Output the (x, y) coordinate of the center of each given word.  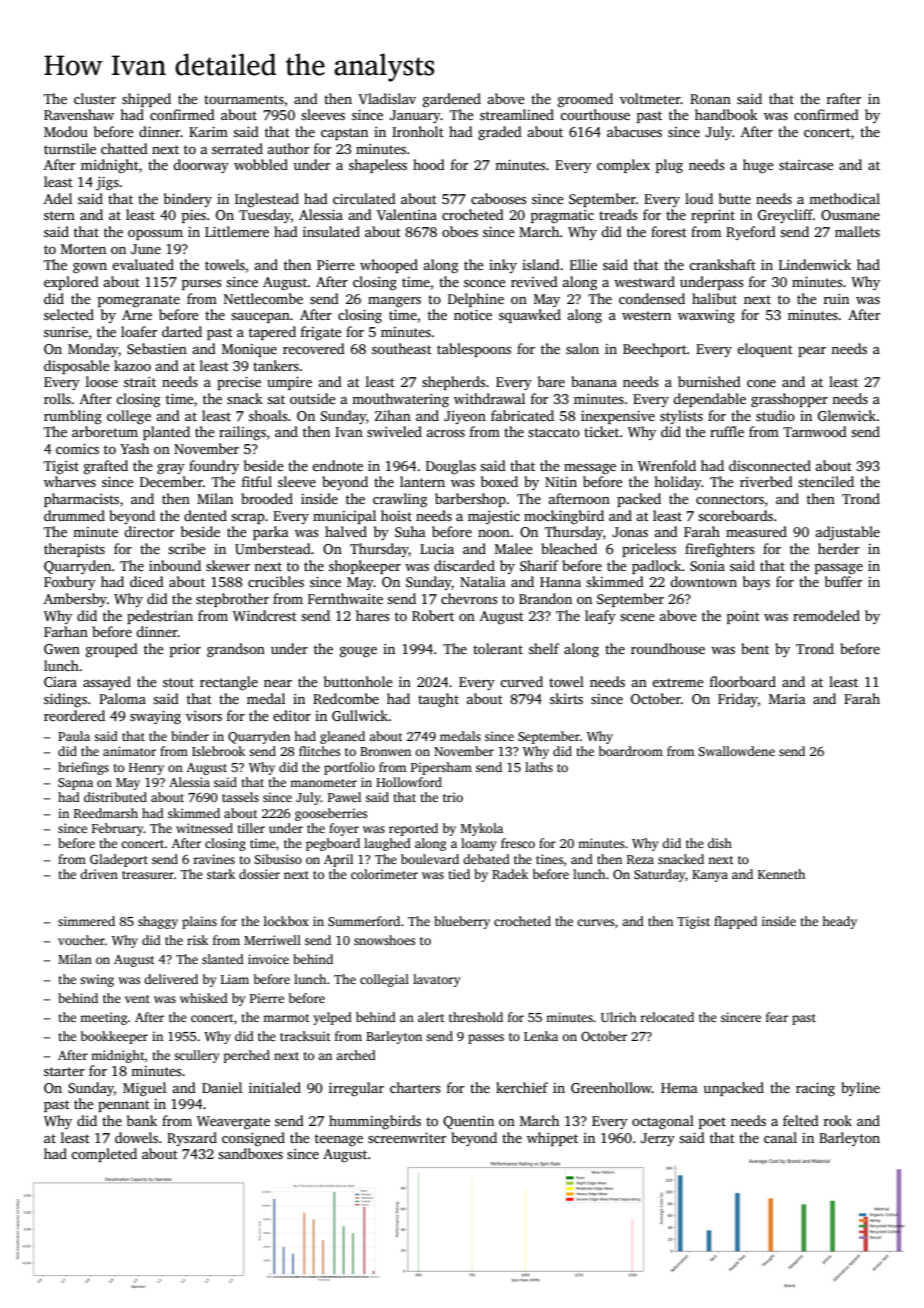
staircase (806, 165)
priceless (649, 550)
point (743, 617)
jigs (107, 183)
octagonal (663, 1122)
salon (582, 348)
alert (431, 1017)
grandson (236, 650)
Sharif (539, 565)
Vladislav (387, 98)
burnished (709, 381)
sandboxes (250, 1153)
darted (182, 331)
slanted (223, 959)
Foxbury (70, 583)
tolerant (498, 648)
